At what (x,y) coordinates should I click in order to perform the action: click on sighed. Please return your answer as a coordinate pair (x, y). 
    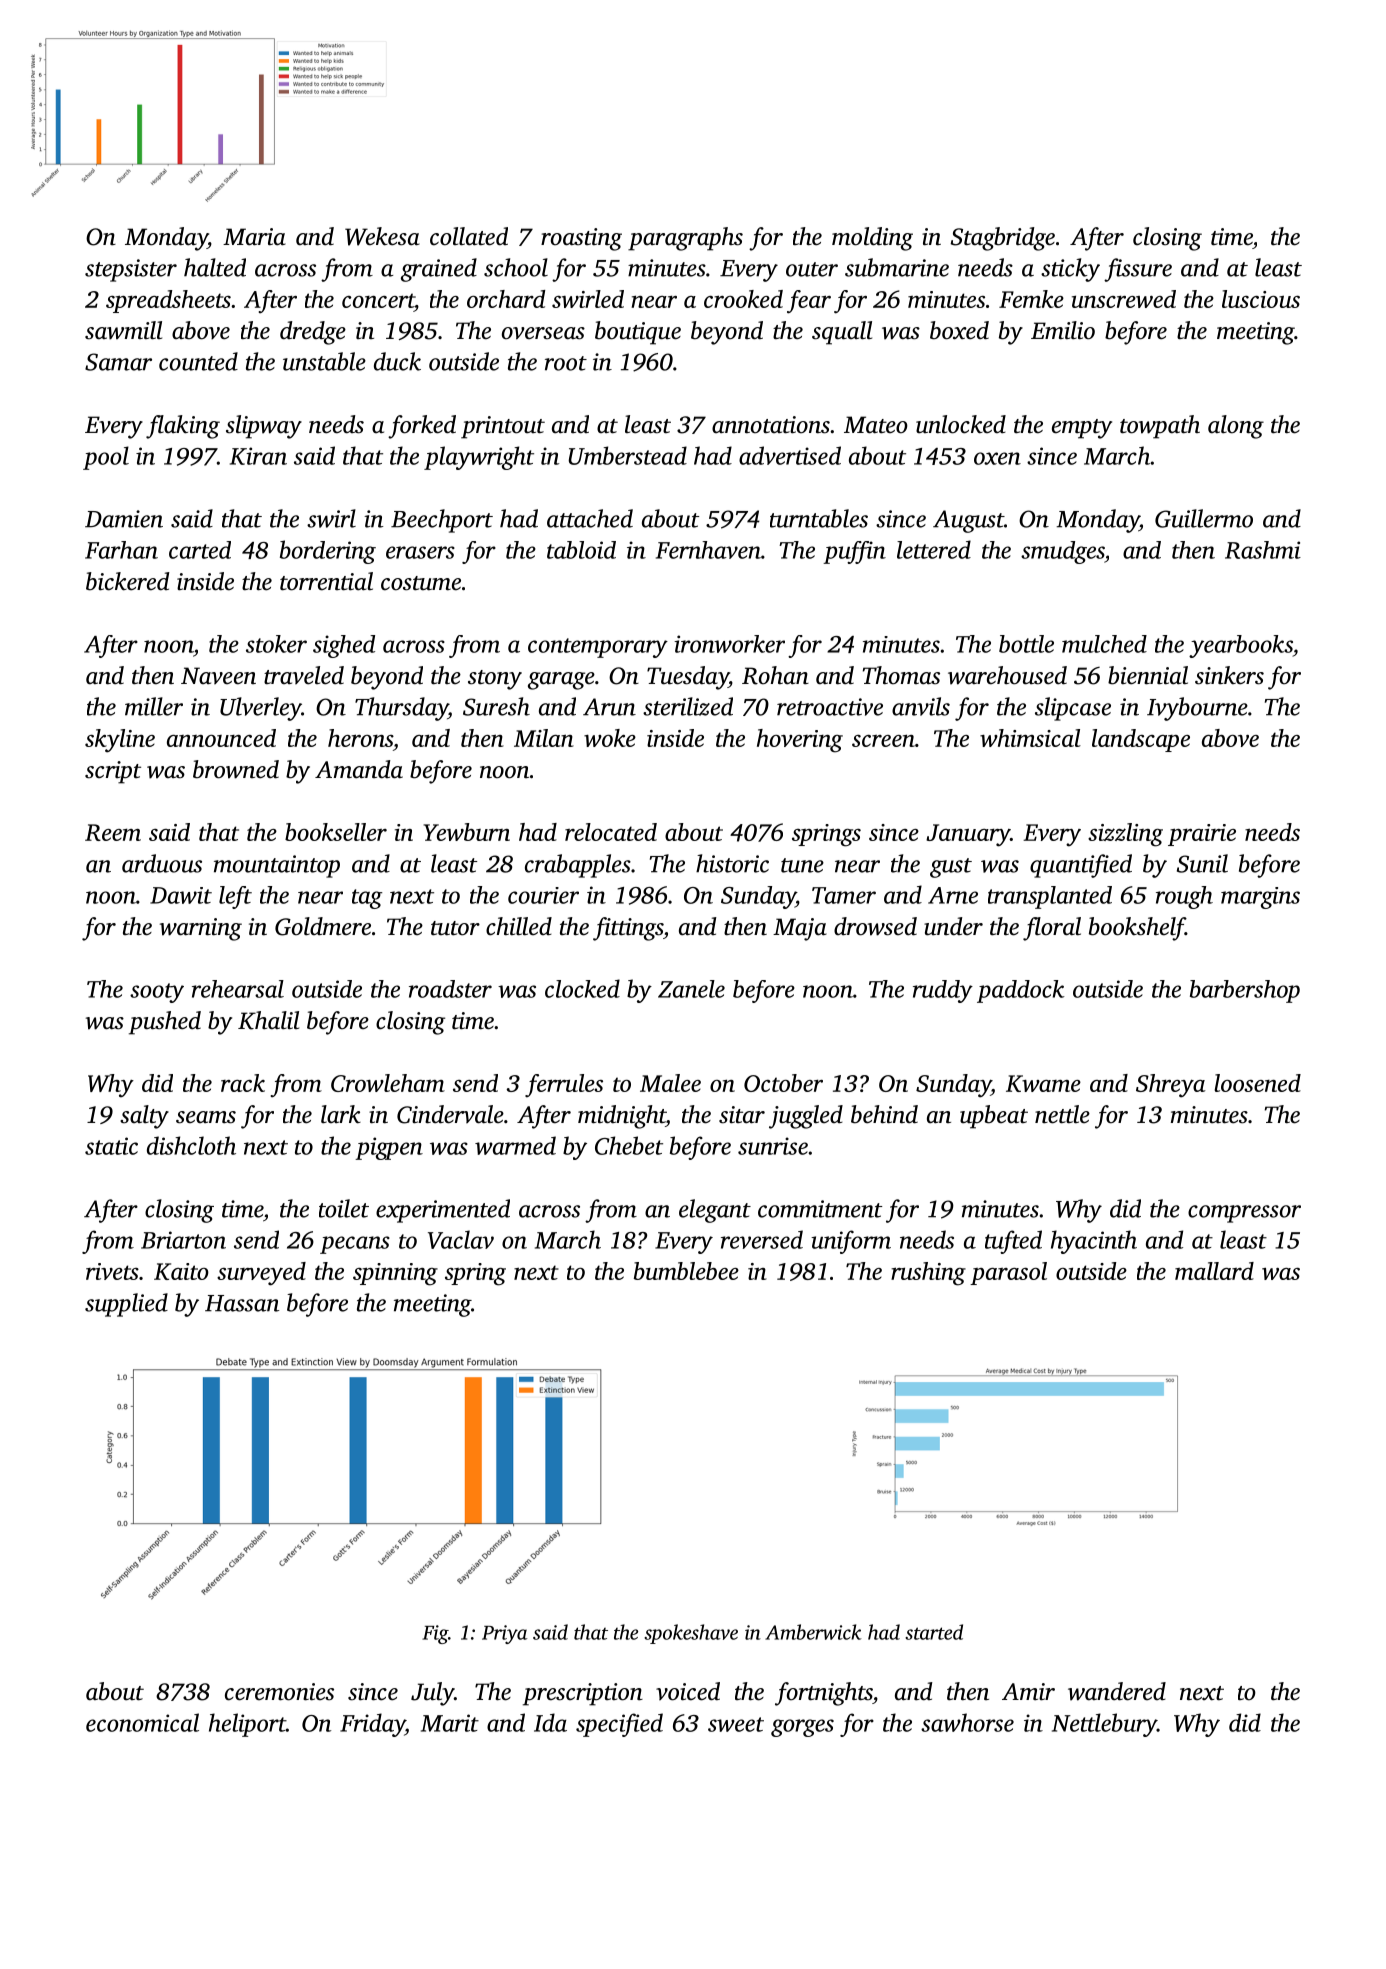
    Looking at the image, I should click on (344, 646).
